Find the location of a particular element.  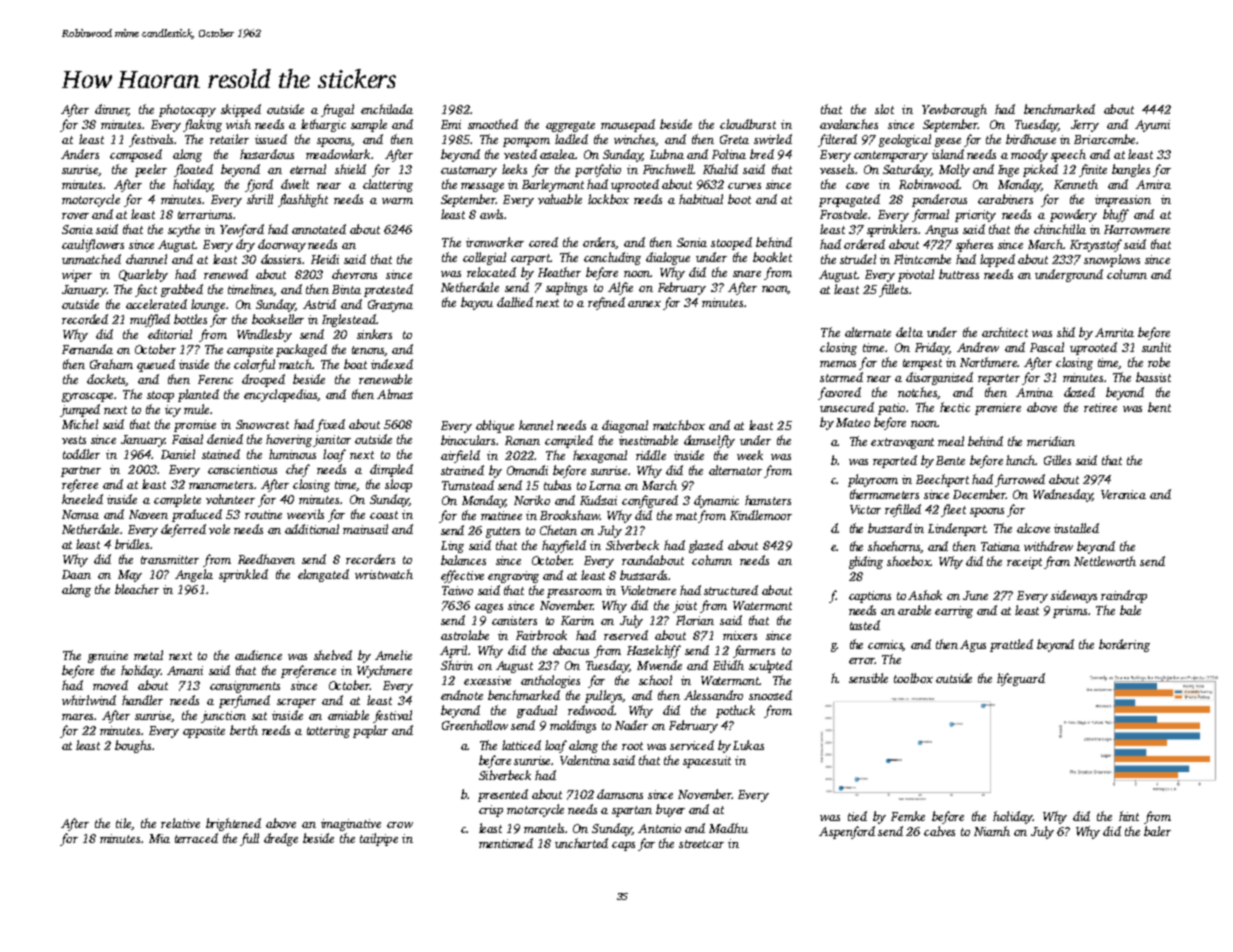

Nomsa is located at coordinates (80, 514).
